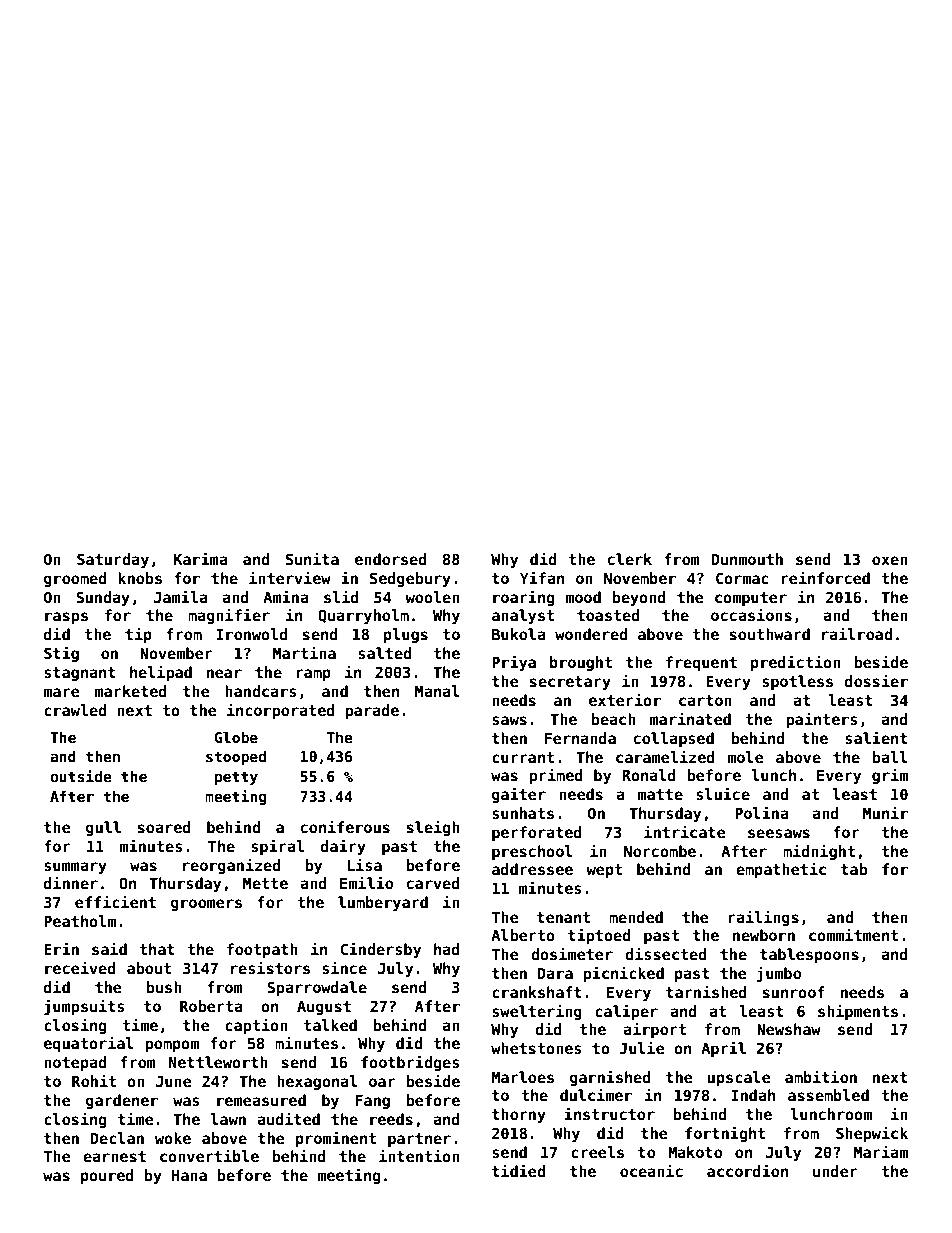 This screenshot has height=1233, width=952. What do you see at coordinates (189, 1175) in the screenshot?
I see `Hana` at bounding box center [189, 1175].
